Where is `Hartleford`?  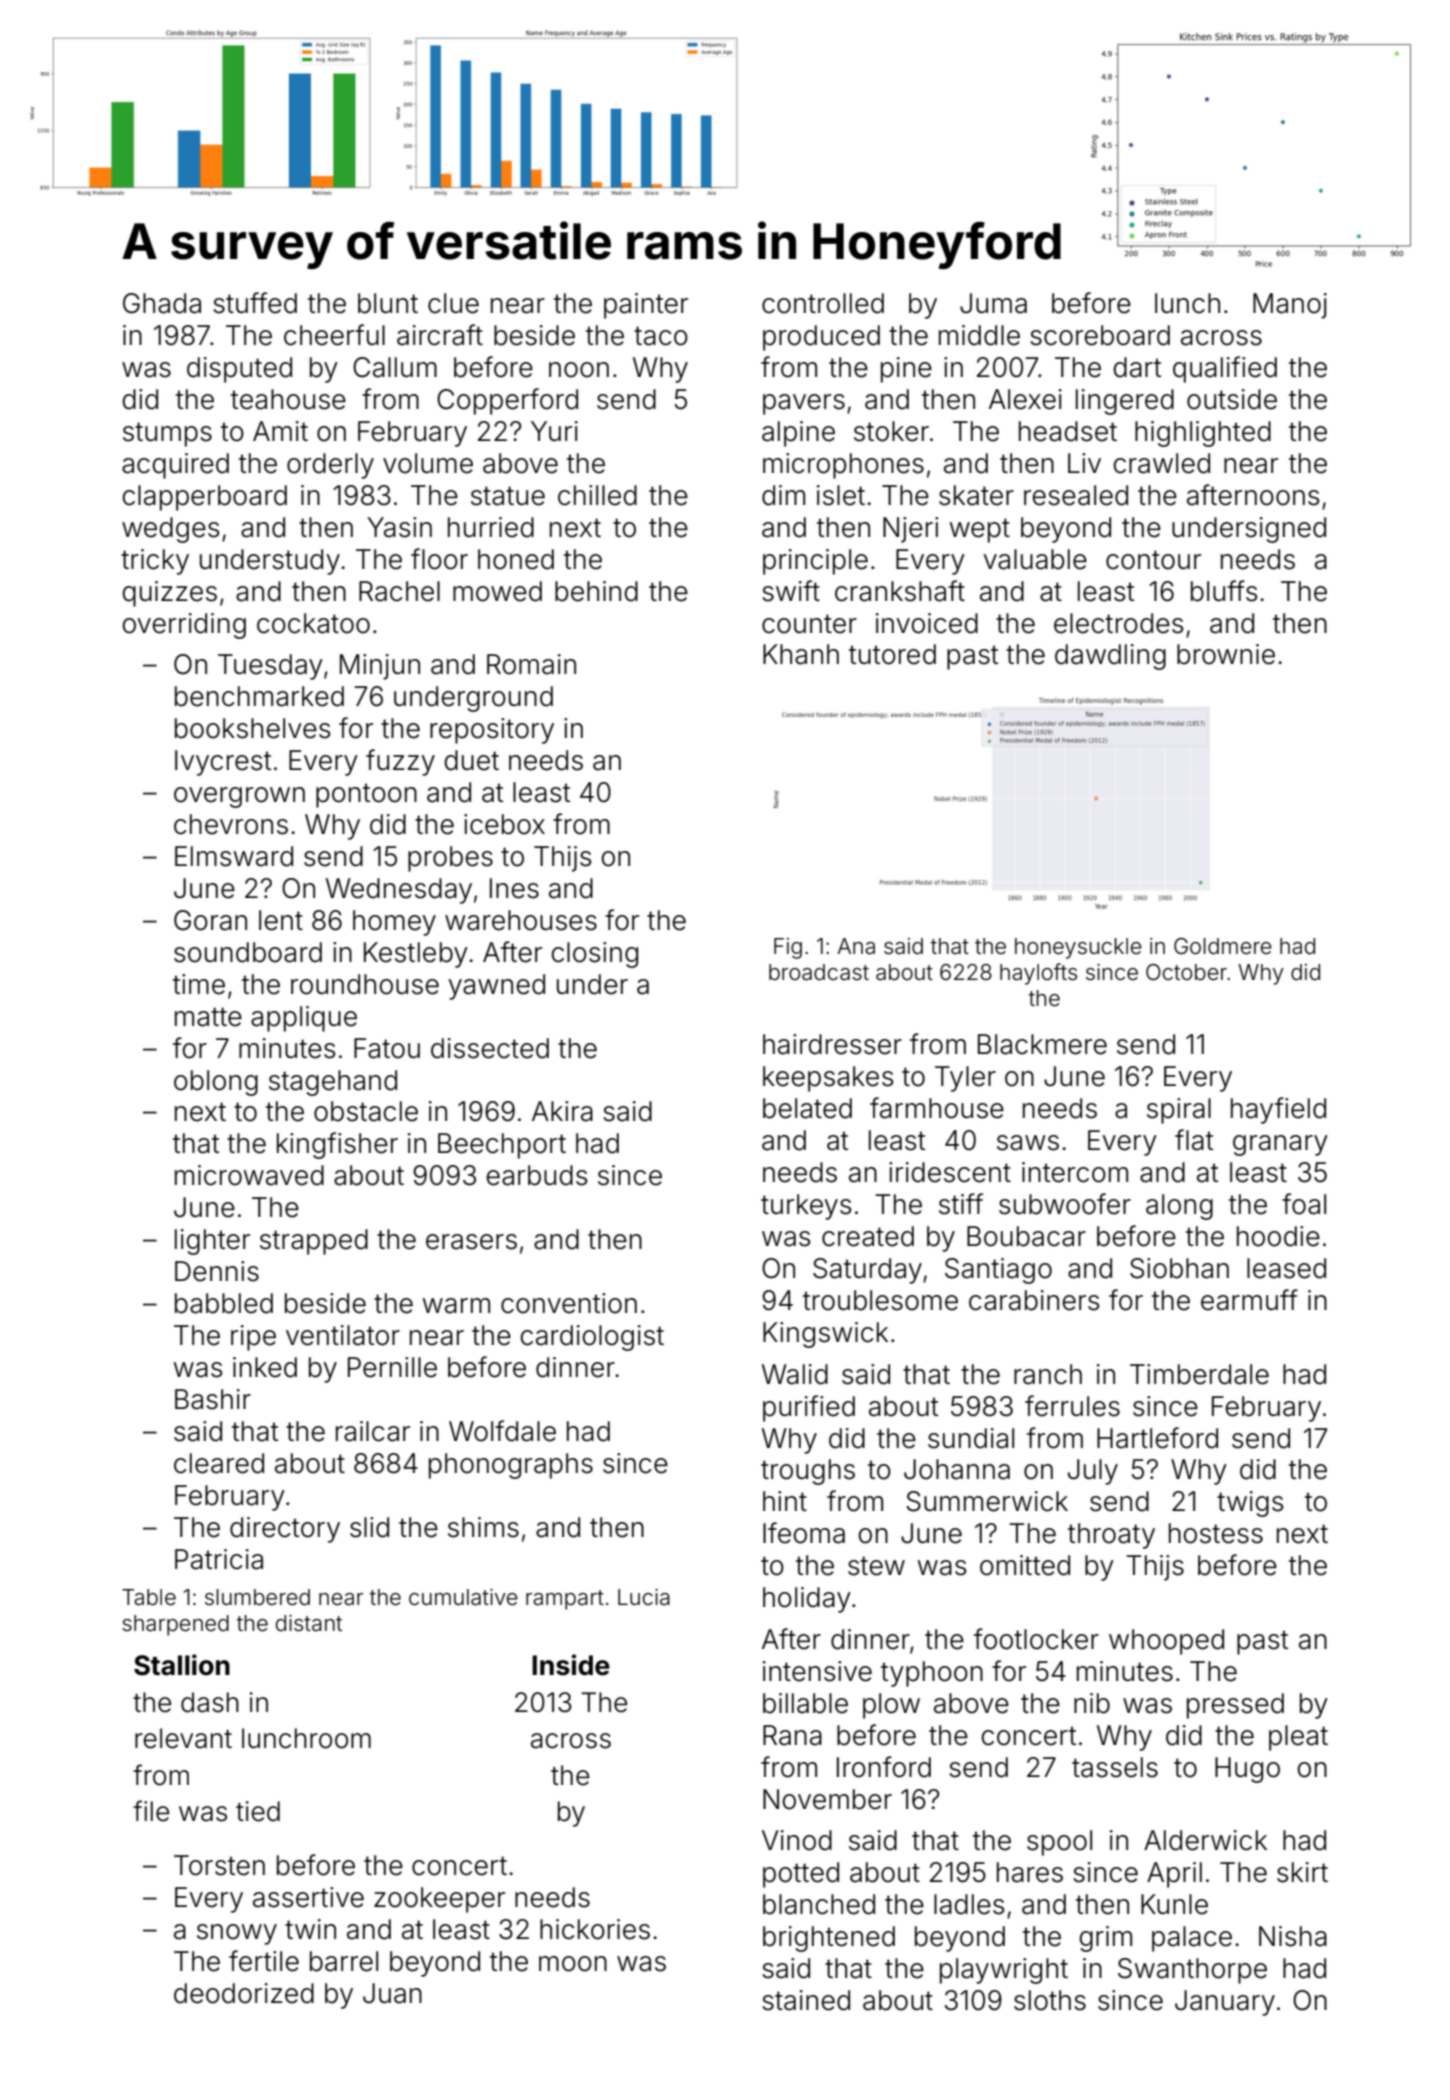
Hartleford is located at coordinates (1157, 1438).
